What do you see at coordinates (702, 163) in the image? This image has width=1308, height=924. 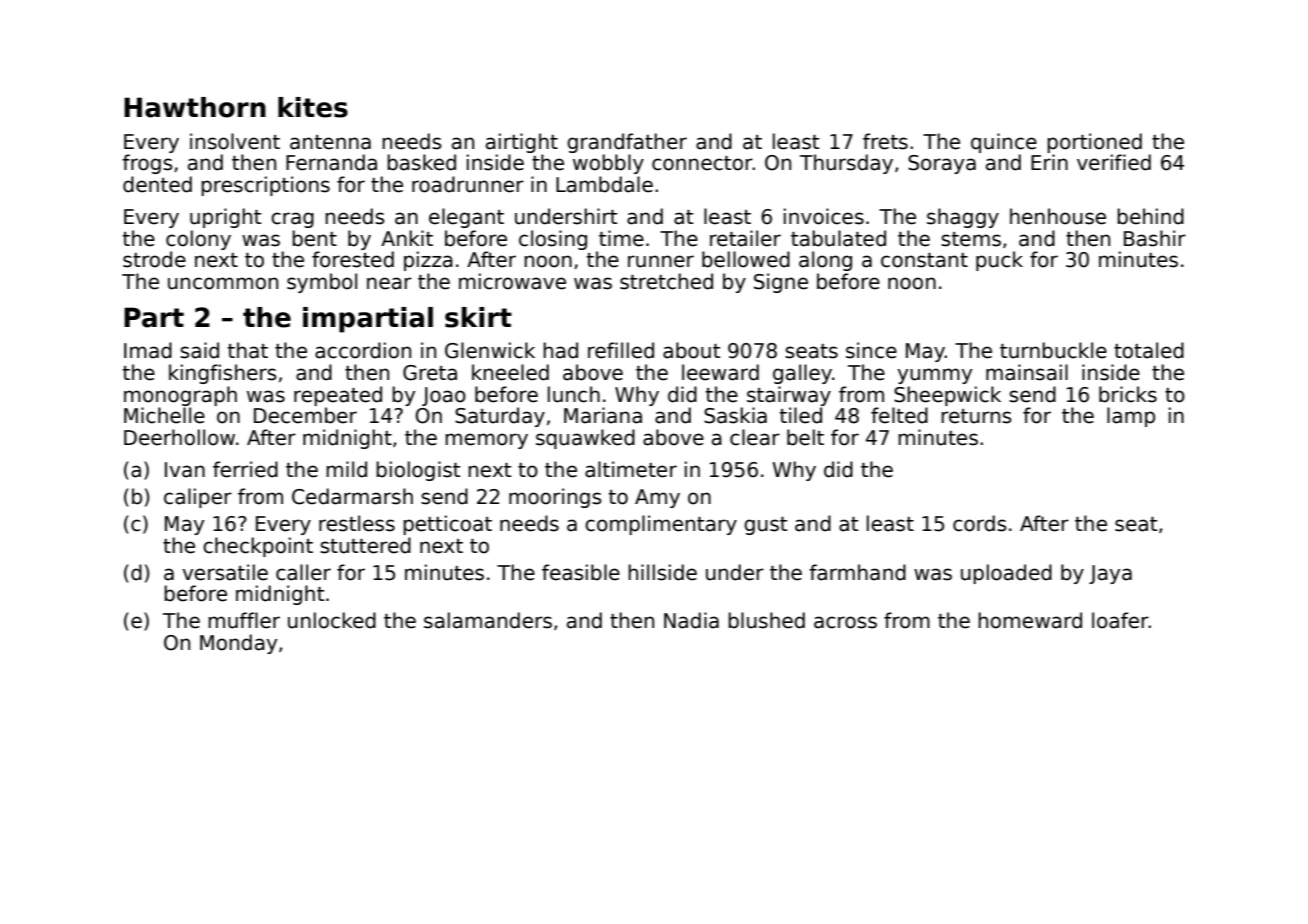 I see `connector` at bounding box center [702, 163].
